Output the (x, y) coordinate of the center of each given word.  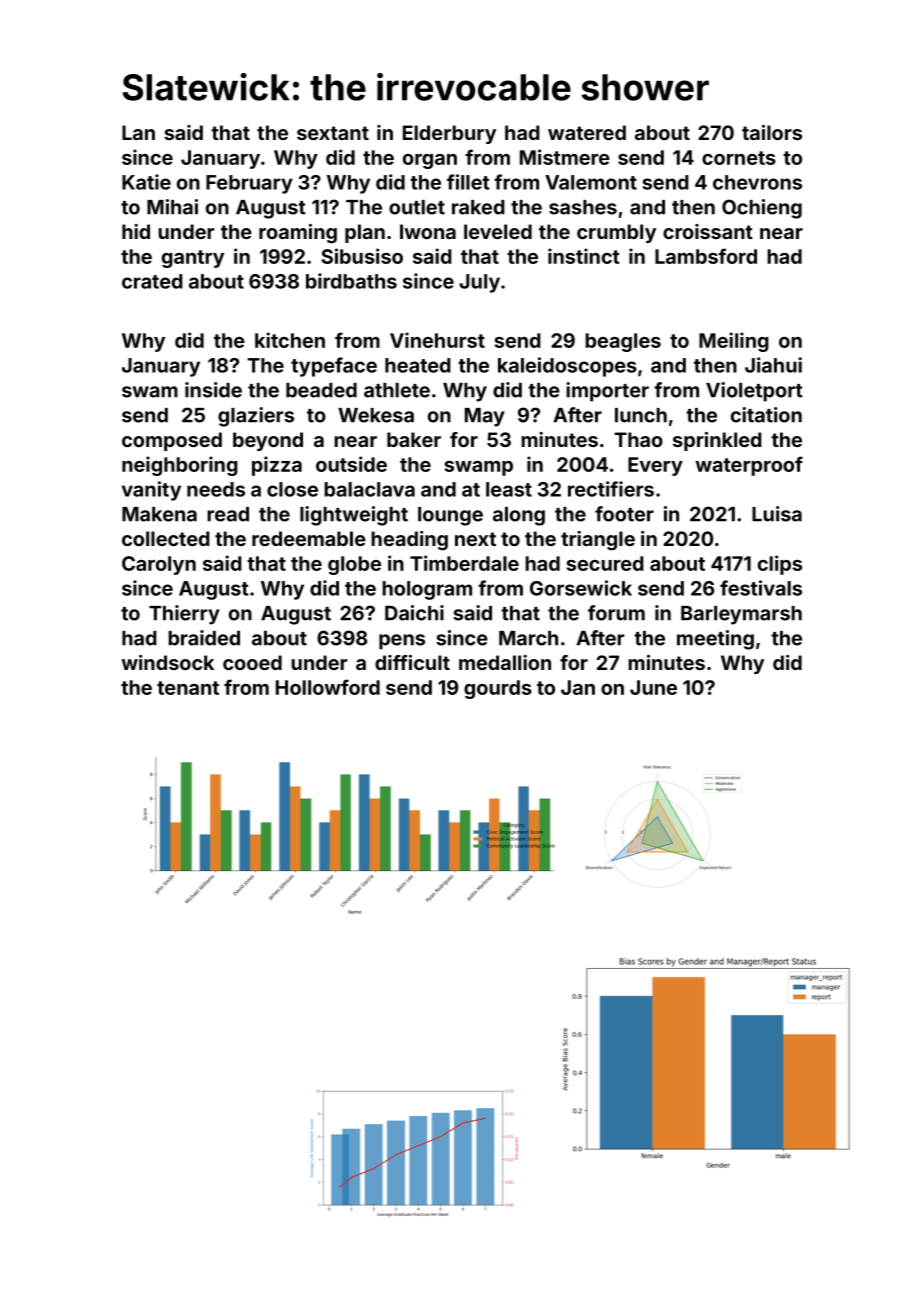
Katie (146, 182)
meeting (715, 640)
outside (351, 464)
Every (655, 466)
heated (418, 365)
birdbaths (351, 281)
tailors (772, 132)
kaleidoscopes (567, 367)
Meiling (734, 342)
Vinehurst (437, 340)
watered (587, 132)
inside (213, 390)
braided (204, 638)
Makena (159, 514)
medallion (505, 662)
